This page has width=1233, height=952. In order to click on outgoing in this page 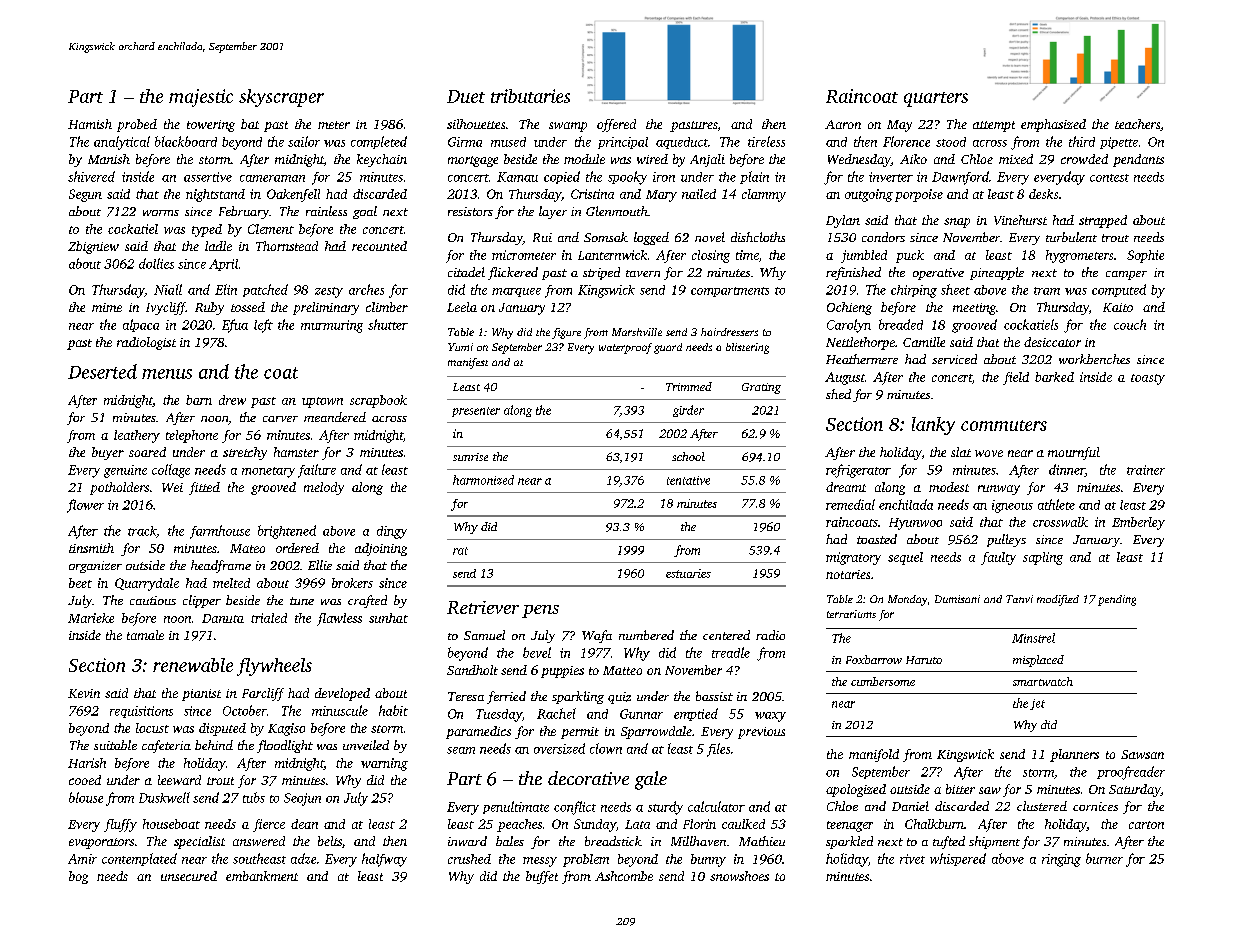, I will do `click(869, 195)`.
